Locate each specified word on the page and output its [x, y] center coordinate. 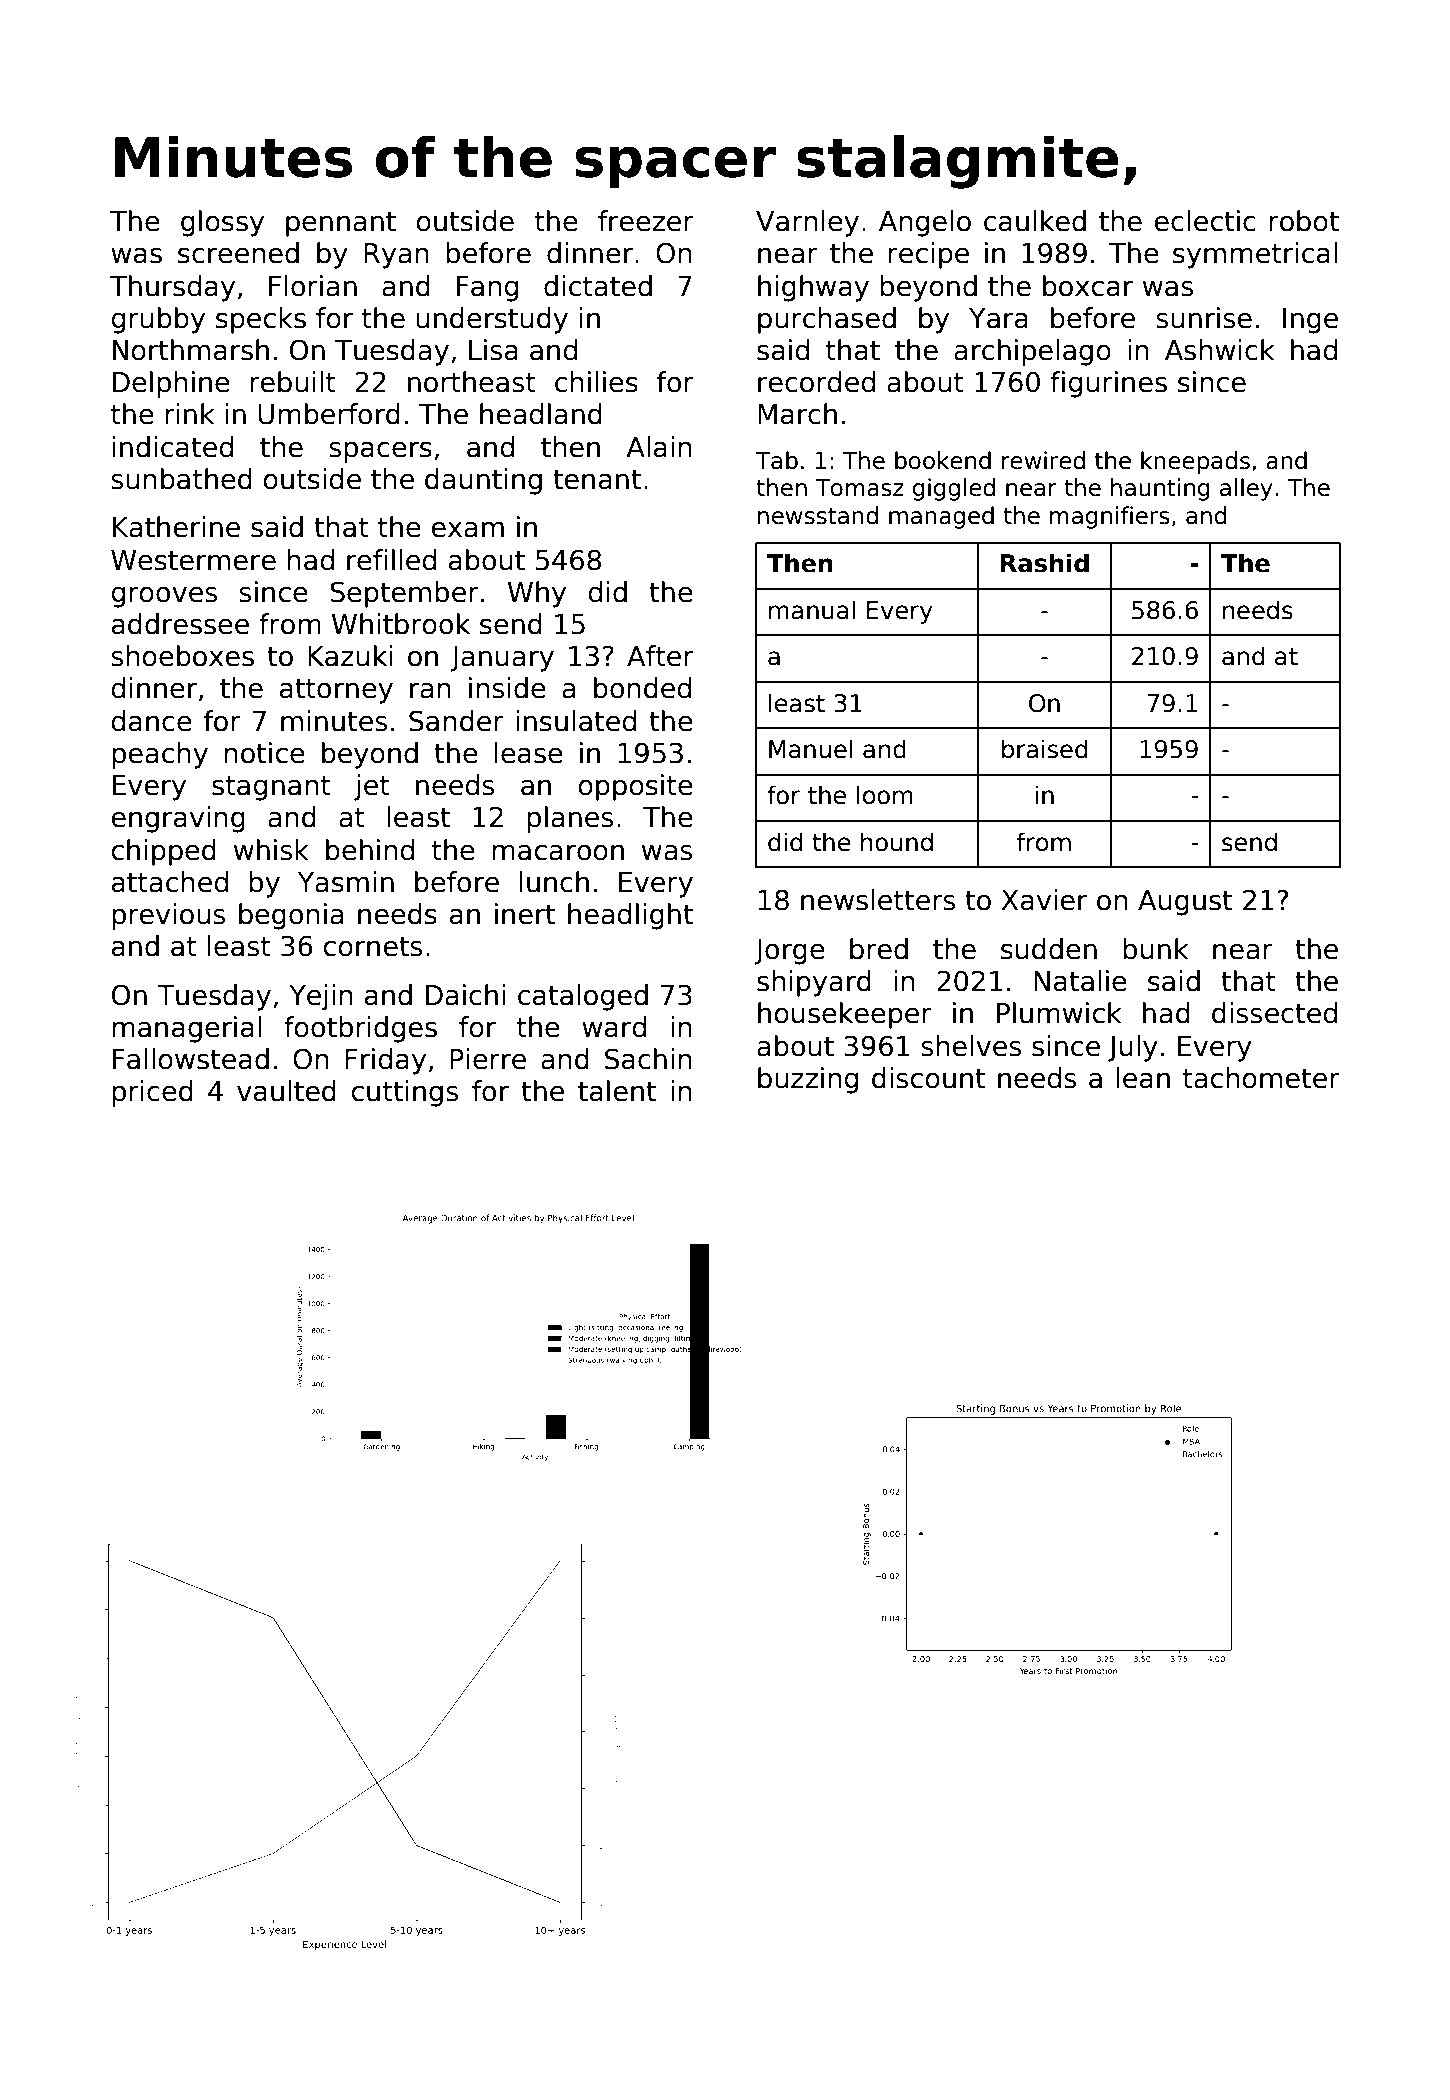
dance [152, 721]
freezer [646, 221]
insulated [576, 721]
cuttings [405, 1093]
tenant [597, 480]
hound [897, 842]
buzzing [808, 1080]
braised [1044, 749]
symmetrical [1255, 255]
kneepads [1195, 462]
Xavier [1044, 900]
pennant [341, 224]
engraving [178, 819]
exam [468, 530]
